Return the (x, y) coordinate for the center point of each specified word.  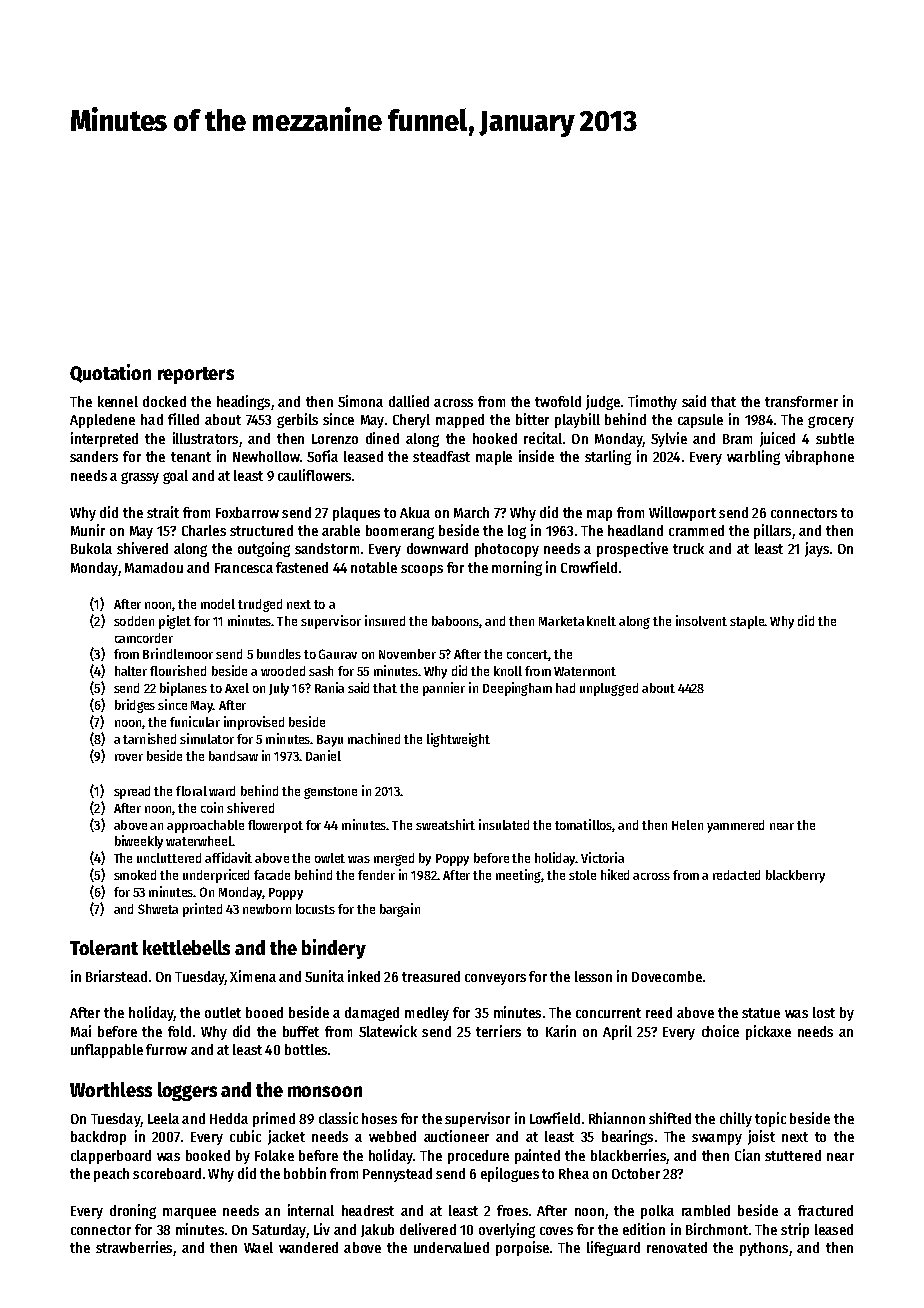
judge (603, 402)
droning (133, 1211)
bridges (135, 706)
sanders (94, 456)
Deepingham (517, 689)
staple (747, 622)
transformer (801, 401)
